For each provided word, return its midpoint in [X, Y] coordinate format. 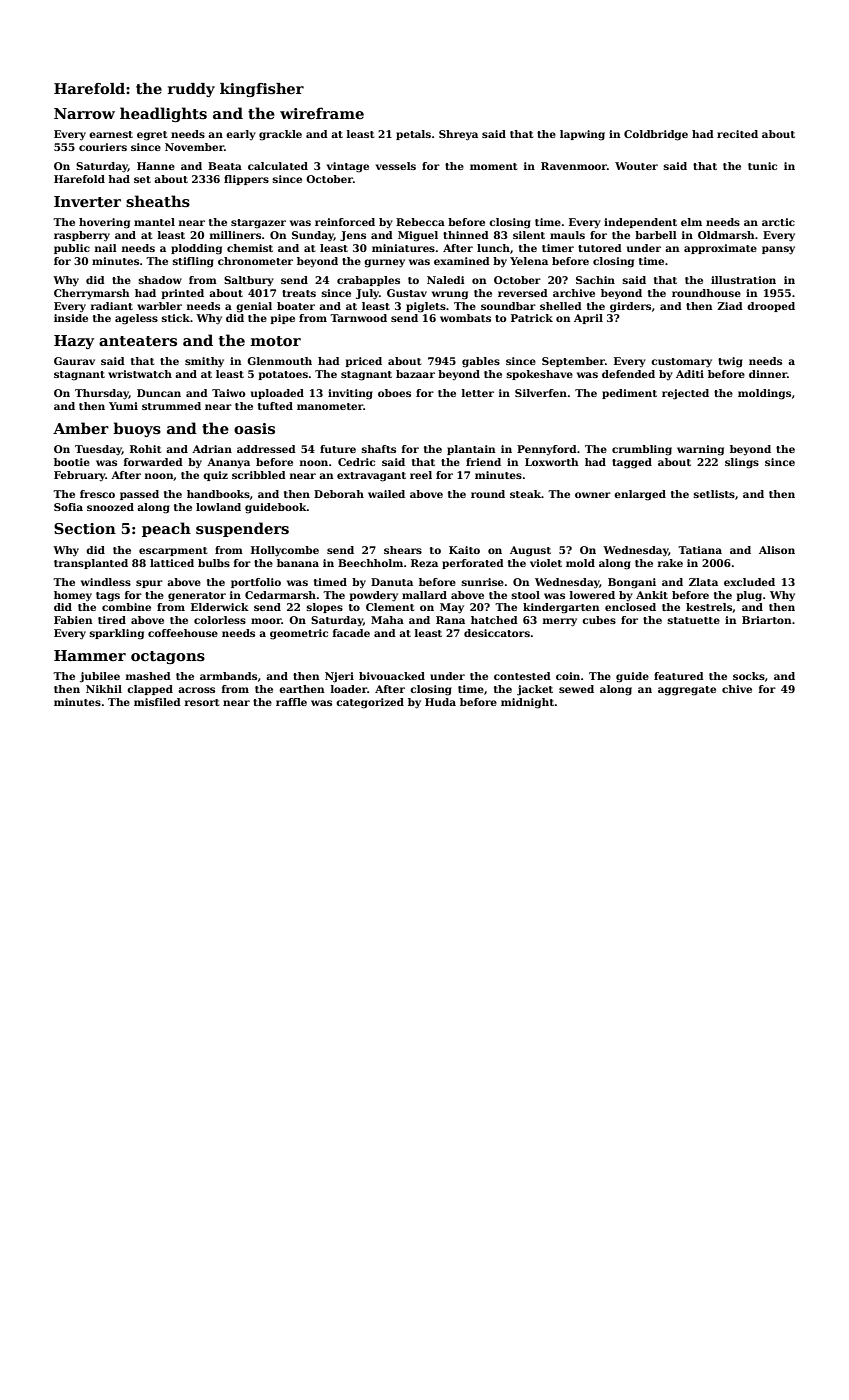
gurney [384, 263]
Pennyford [547, 450]
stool [525, 595]
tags [108, 597]
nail [106, 248]
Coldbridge [656, 135]
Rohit [145, 449]
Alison [777, 550]
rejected [685, 394]
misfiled [157, 702]
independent [640, 223]
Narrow [84, 113]
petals [413, 135]
